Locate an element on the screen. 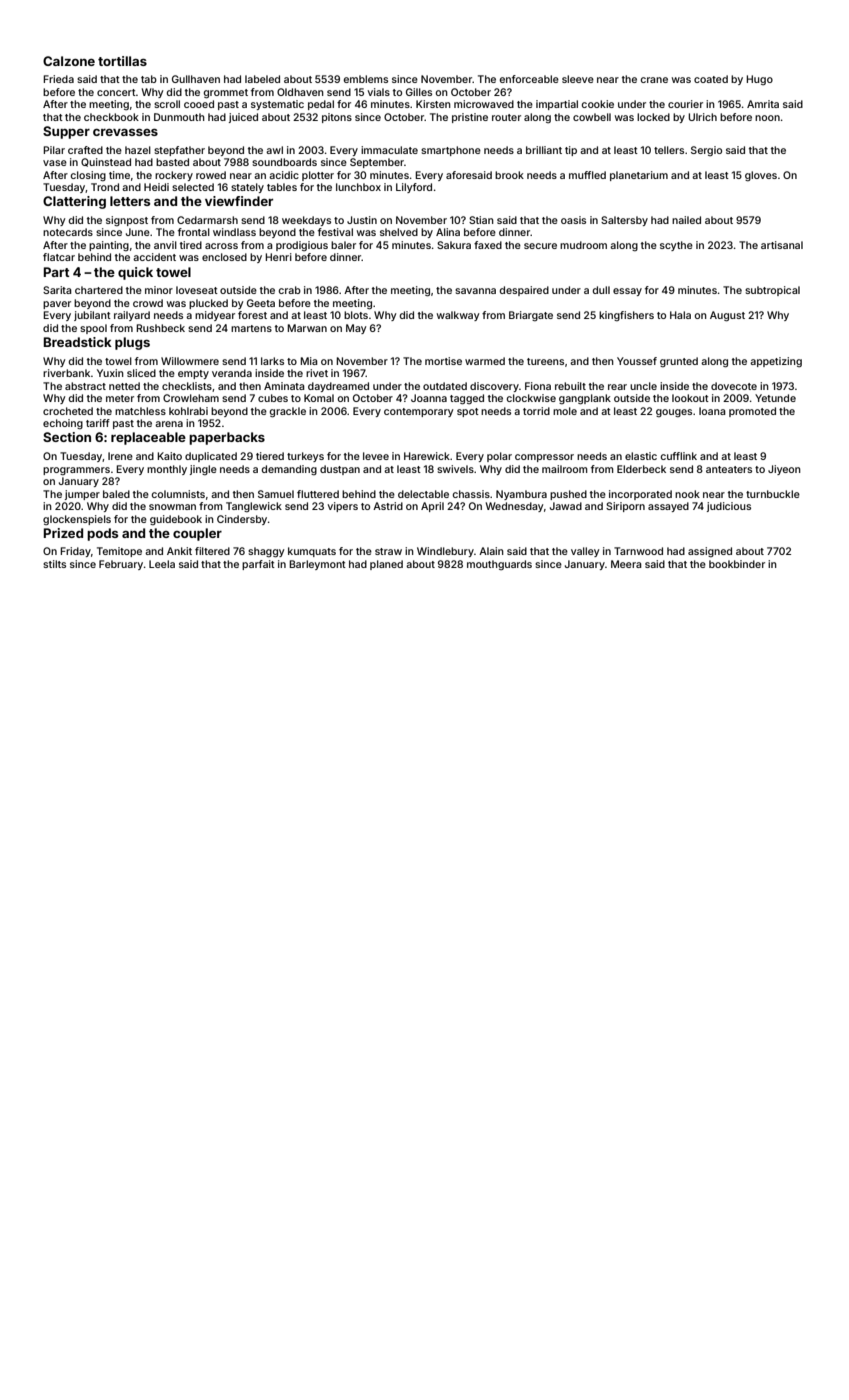 The image size is (849, 1400). discovery is located at coordinates (494, 387).
